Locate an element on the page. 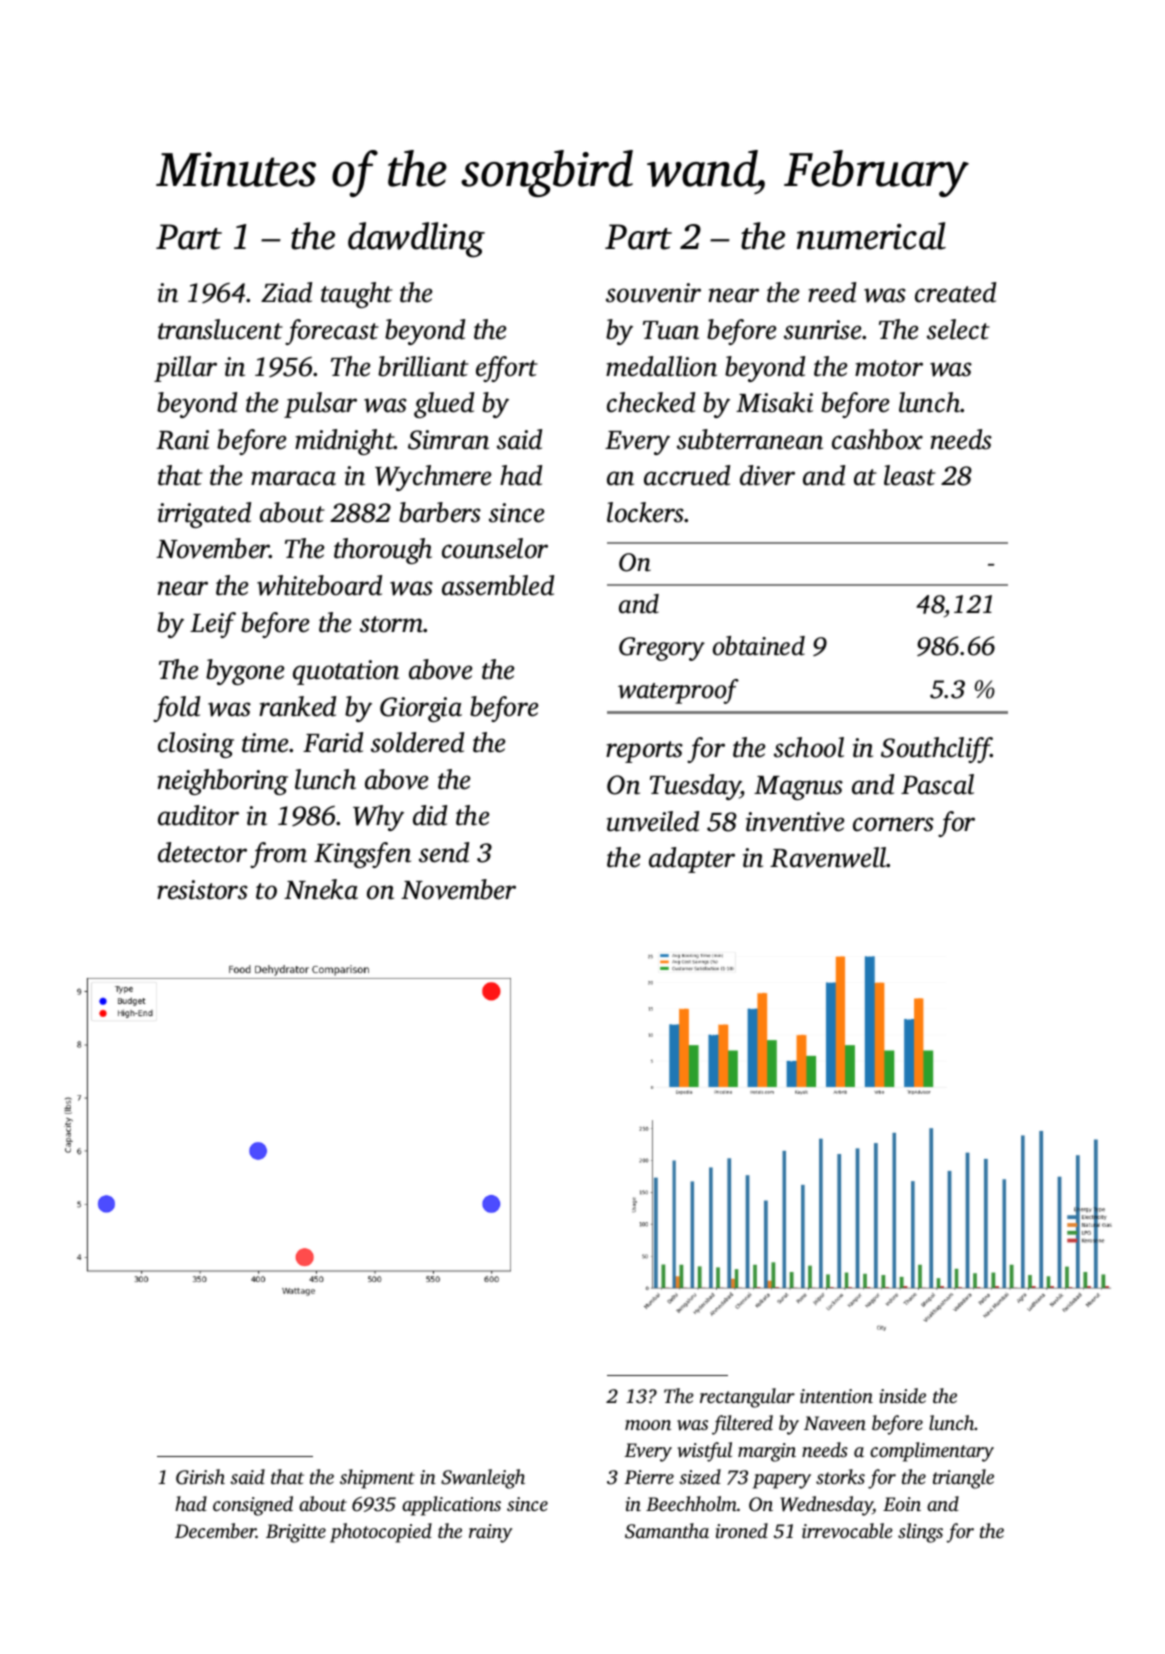  pillar is located at coordinates (185, 369).
